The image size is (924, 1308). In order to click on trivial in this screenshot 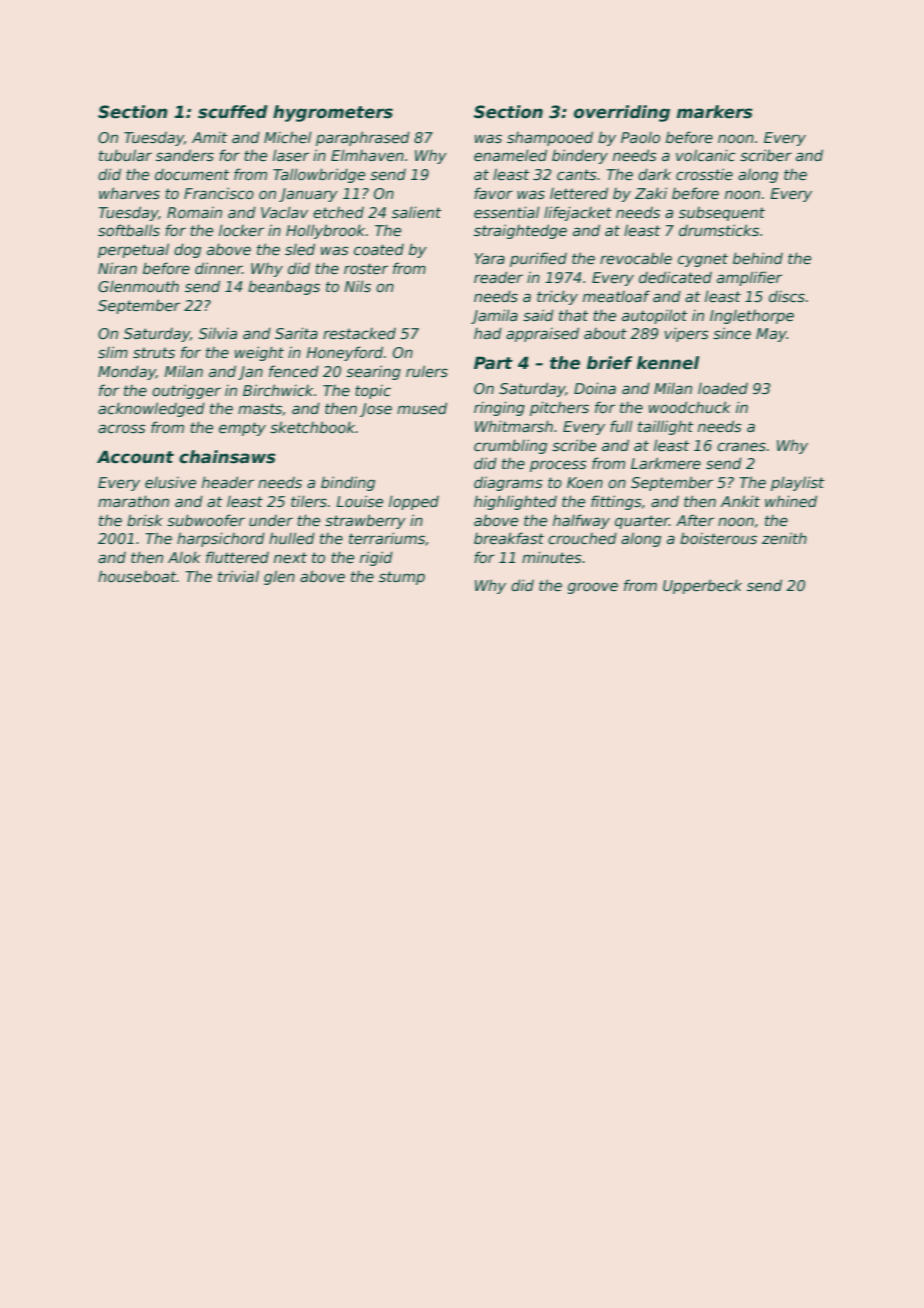, I will do `click(238, 576)`.
